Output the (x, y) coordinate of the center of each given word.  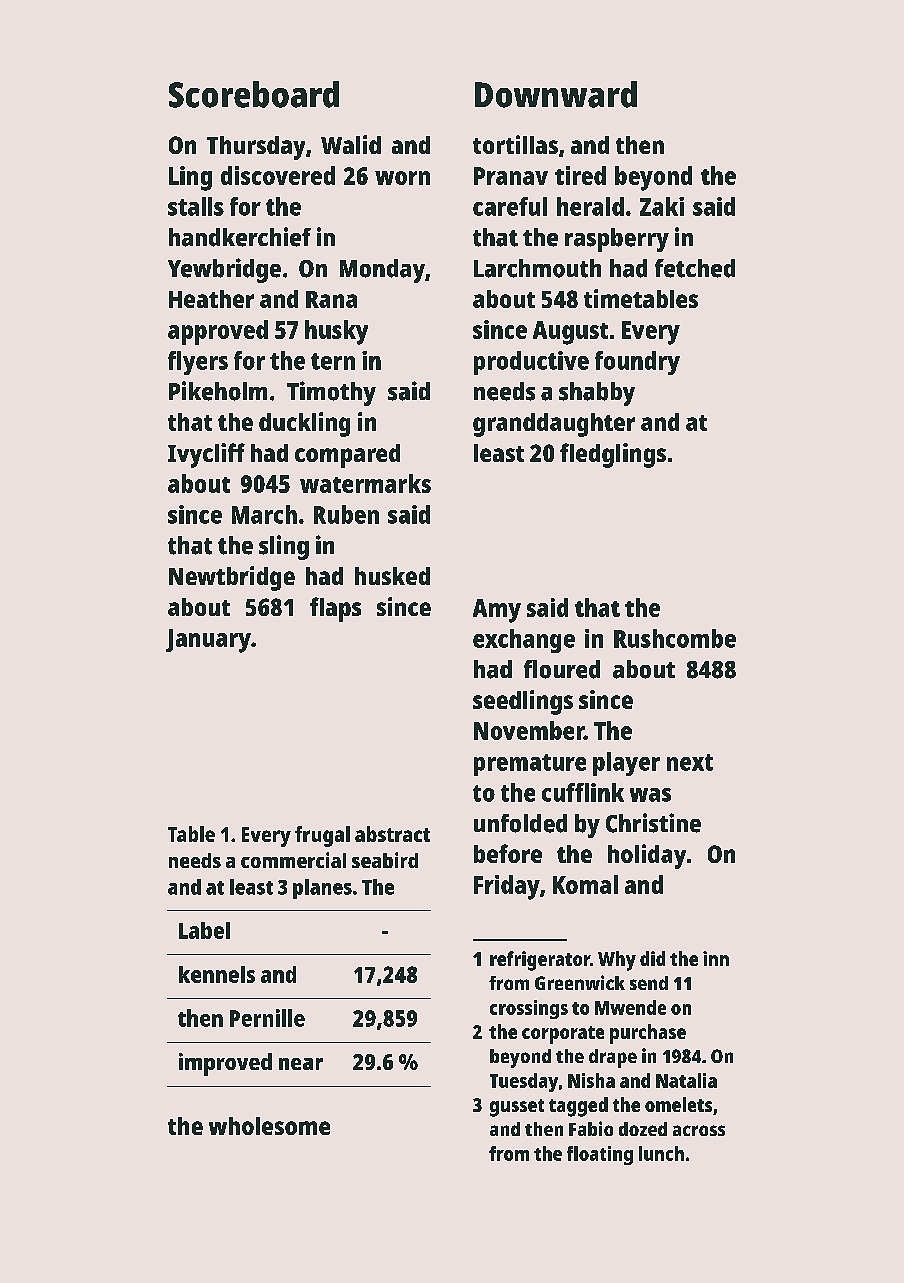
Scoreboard (254, 94)
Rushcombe (675, 638)
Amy (497, 611)
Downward (556, 94)
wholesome (269, 1126)
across (699, 1130)
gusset (517, 1108)
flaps (335, 609)
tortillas (515, 144)
